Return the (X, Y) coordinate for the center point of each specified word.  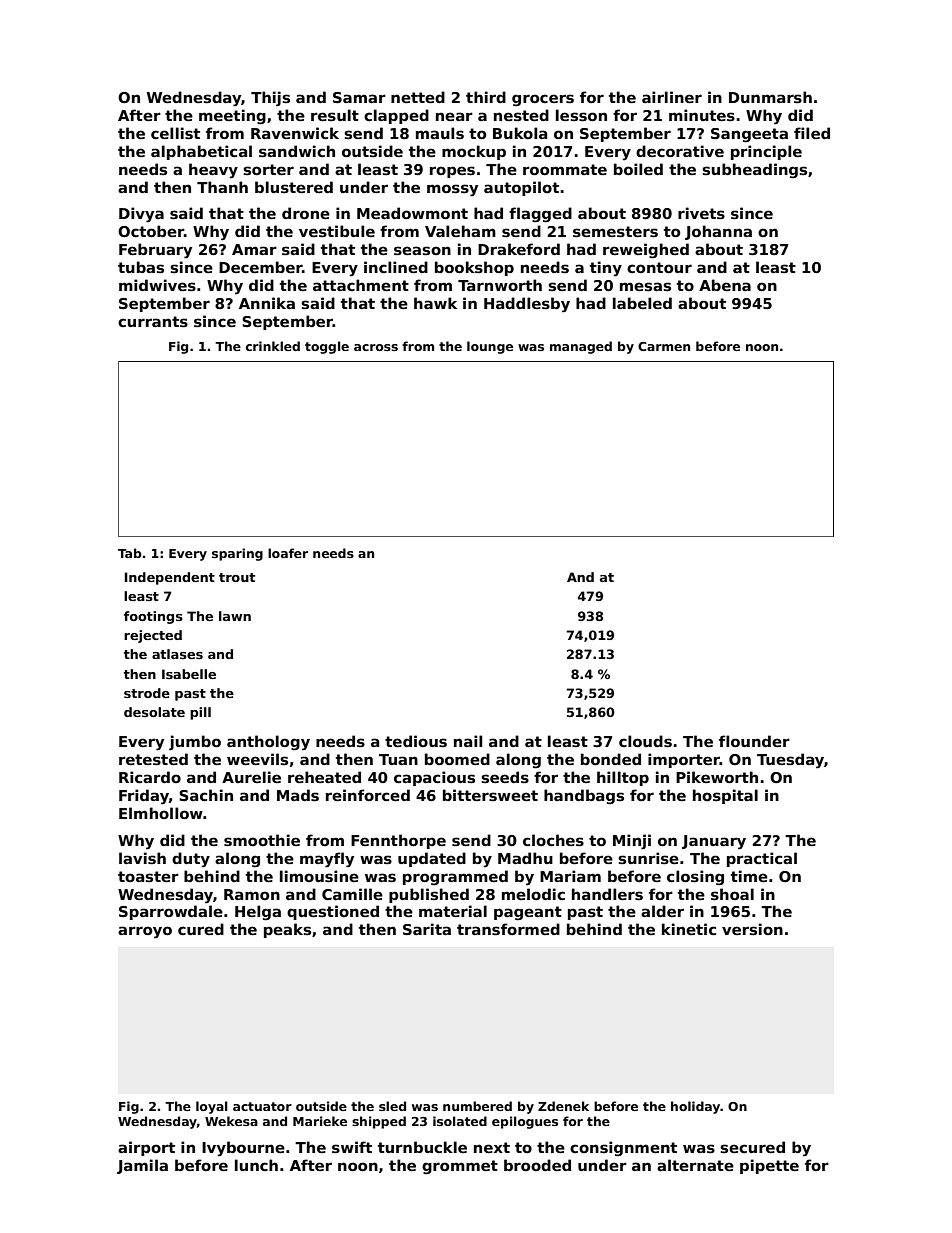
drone (306, 213)
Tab (130, 553)
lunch (256, 1165)
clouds (645, 741)
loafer (288, 553)
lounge (490, 347)
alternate (695, 1165)
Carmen (664, 346)
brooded (537, 1165)
